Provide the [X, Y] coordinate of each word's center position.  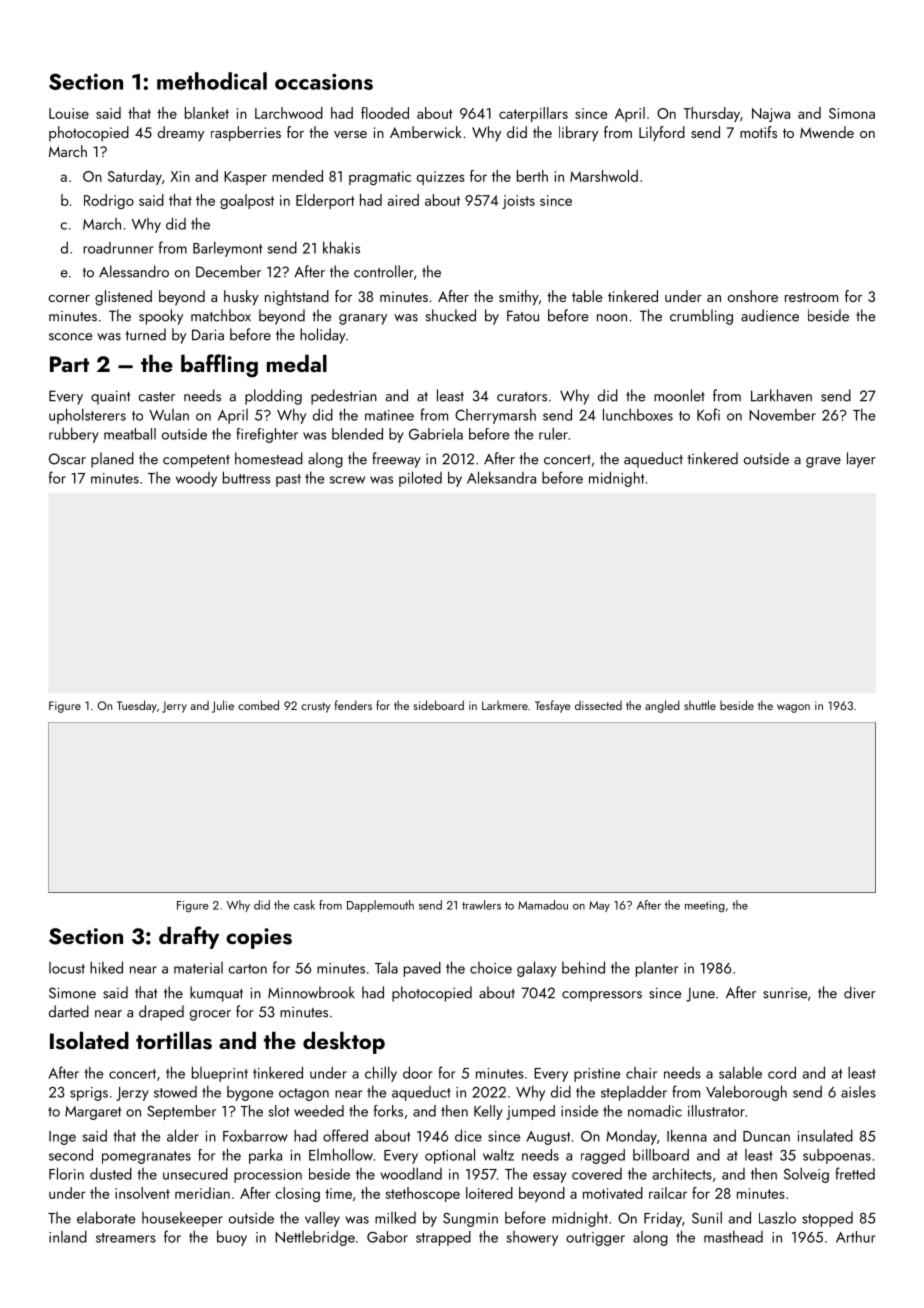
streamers [126, 1238]
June [700, 994]
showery [532, 1238]
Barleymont [227, 249]
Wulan [169, 415]
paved [422, 969]
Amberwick [426, 132]
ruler [553, 433]
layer [861, 460]
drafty [189, 937]
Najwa [771, 115]
